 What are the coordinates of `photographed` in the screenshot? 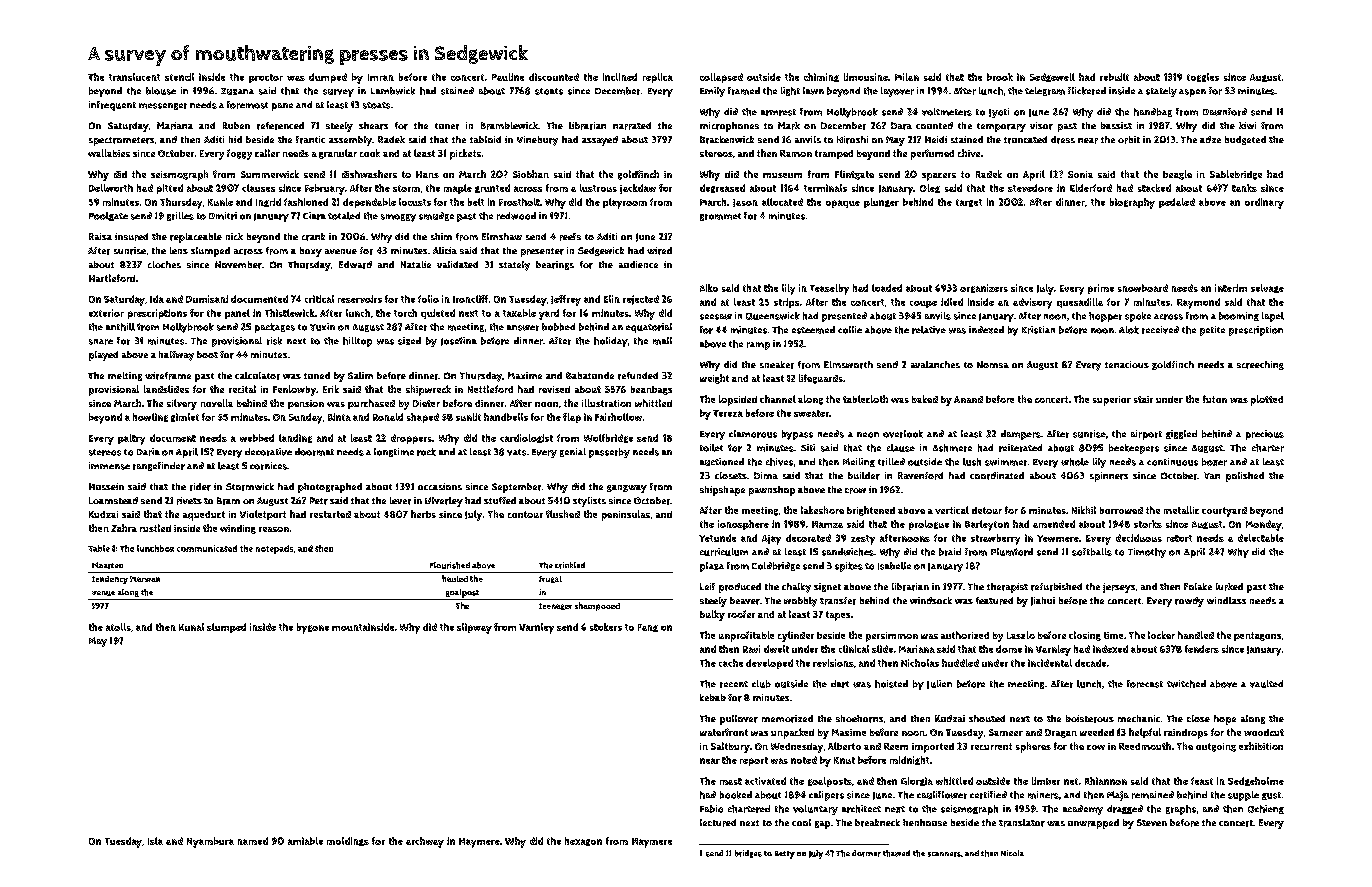 It's located at (330, 488).
